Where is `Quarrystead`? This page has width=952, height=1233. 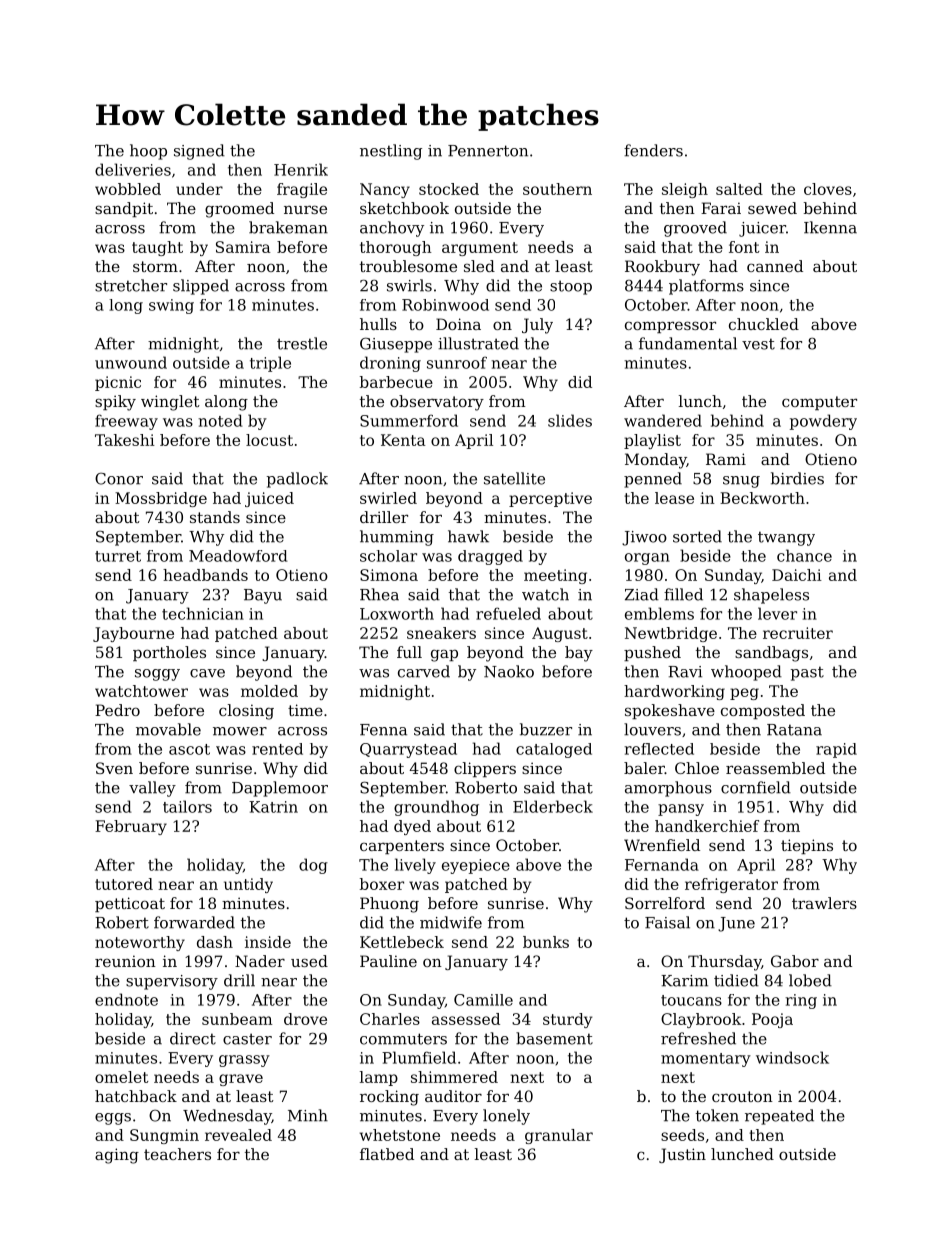 Quarrystead is located at coordinates (408, 750).
